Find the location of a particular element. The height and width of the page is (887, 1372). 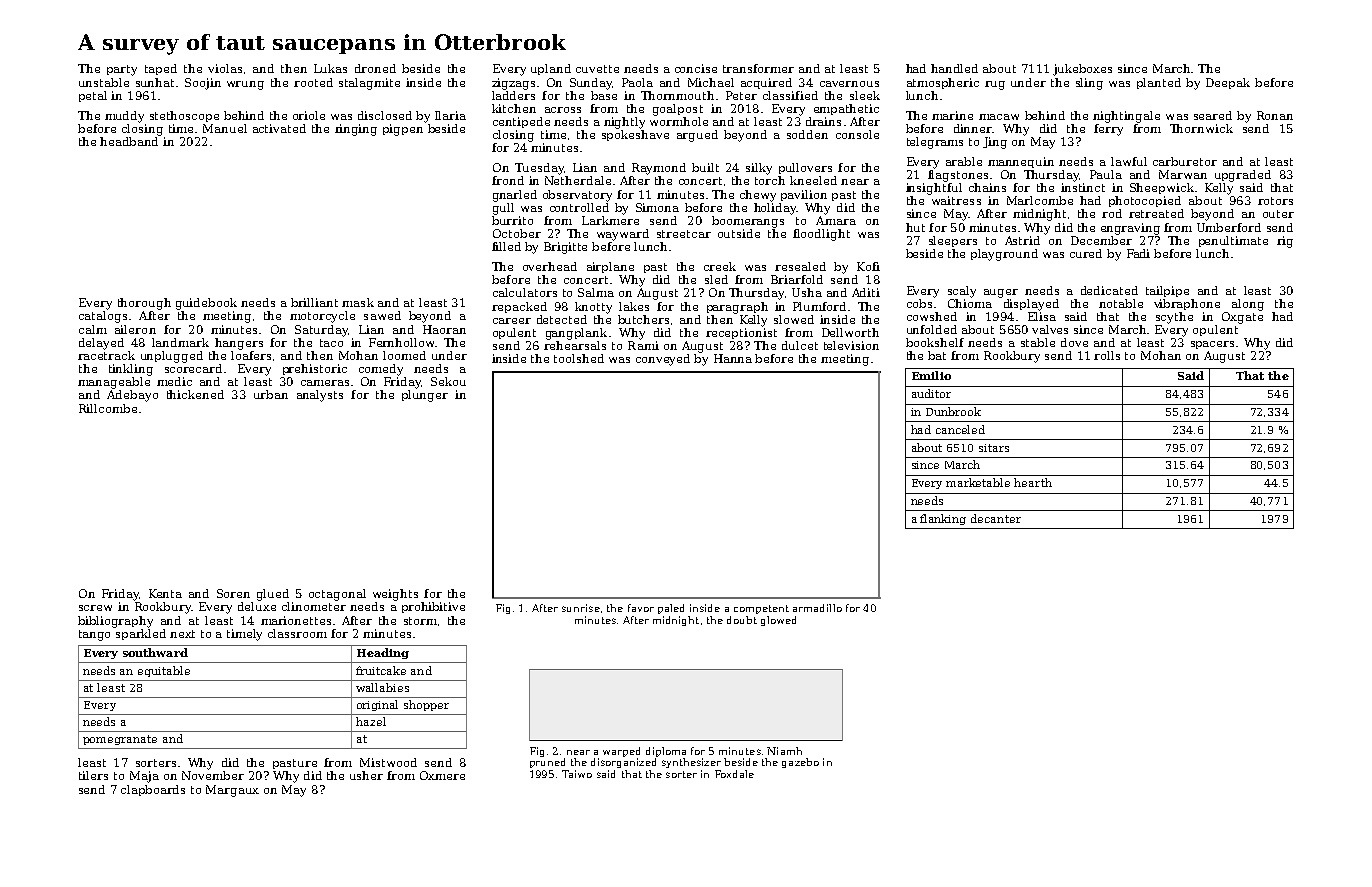

Margaux is located at coordinates (232, 791).
